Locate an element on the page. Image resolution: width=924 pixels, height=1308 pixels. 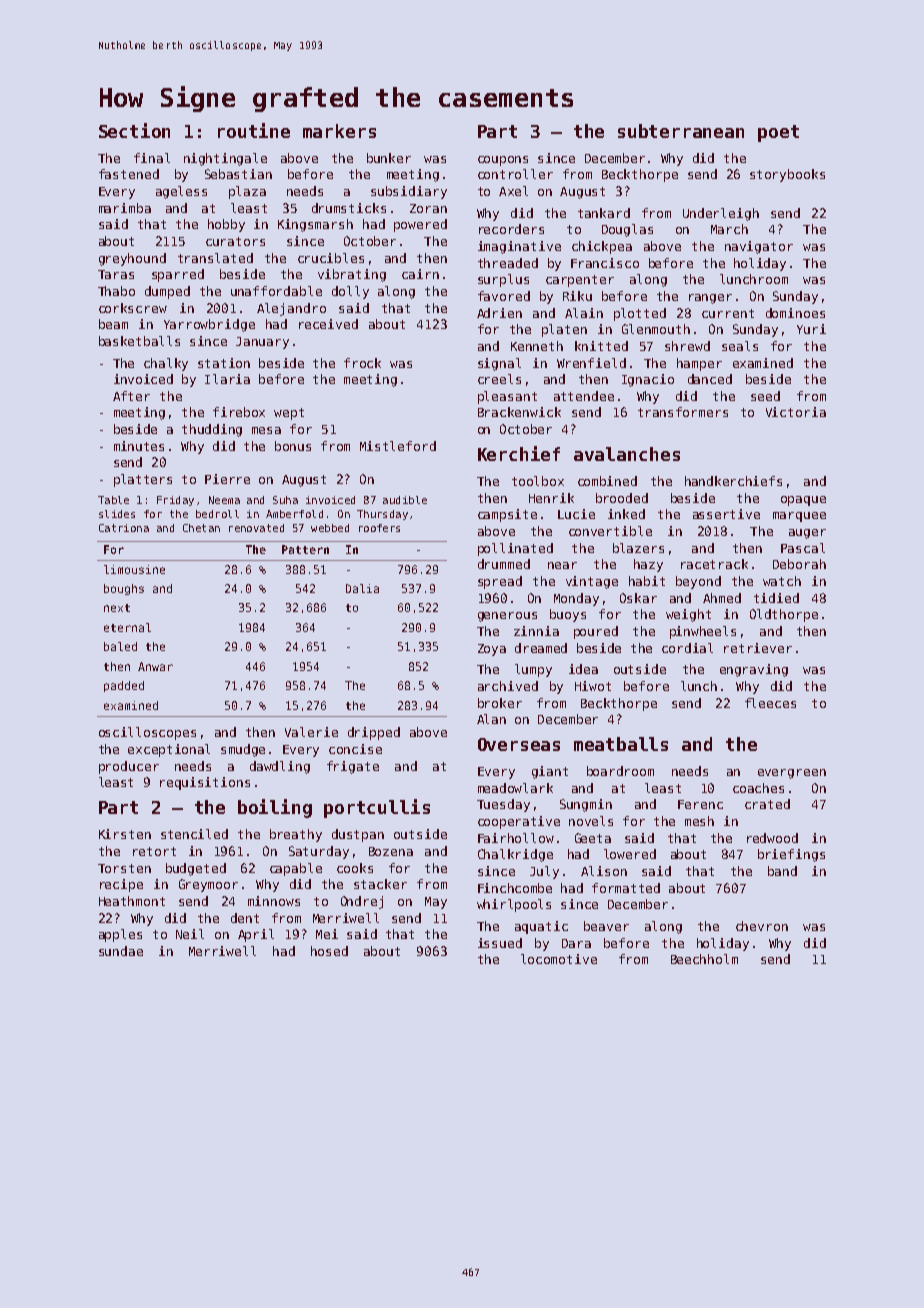
firebox is located at coordinates (239, 412).
